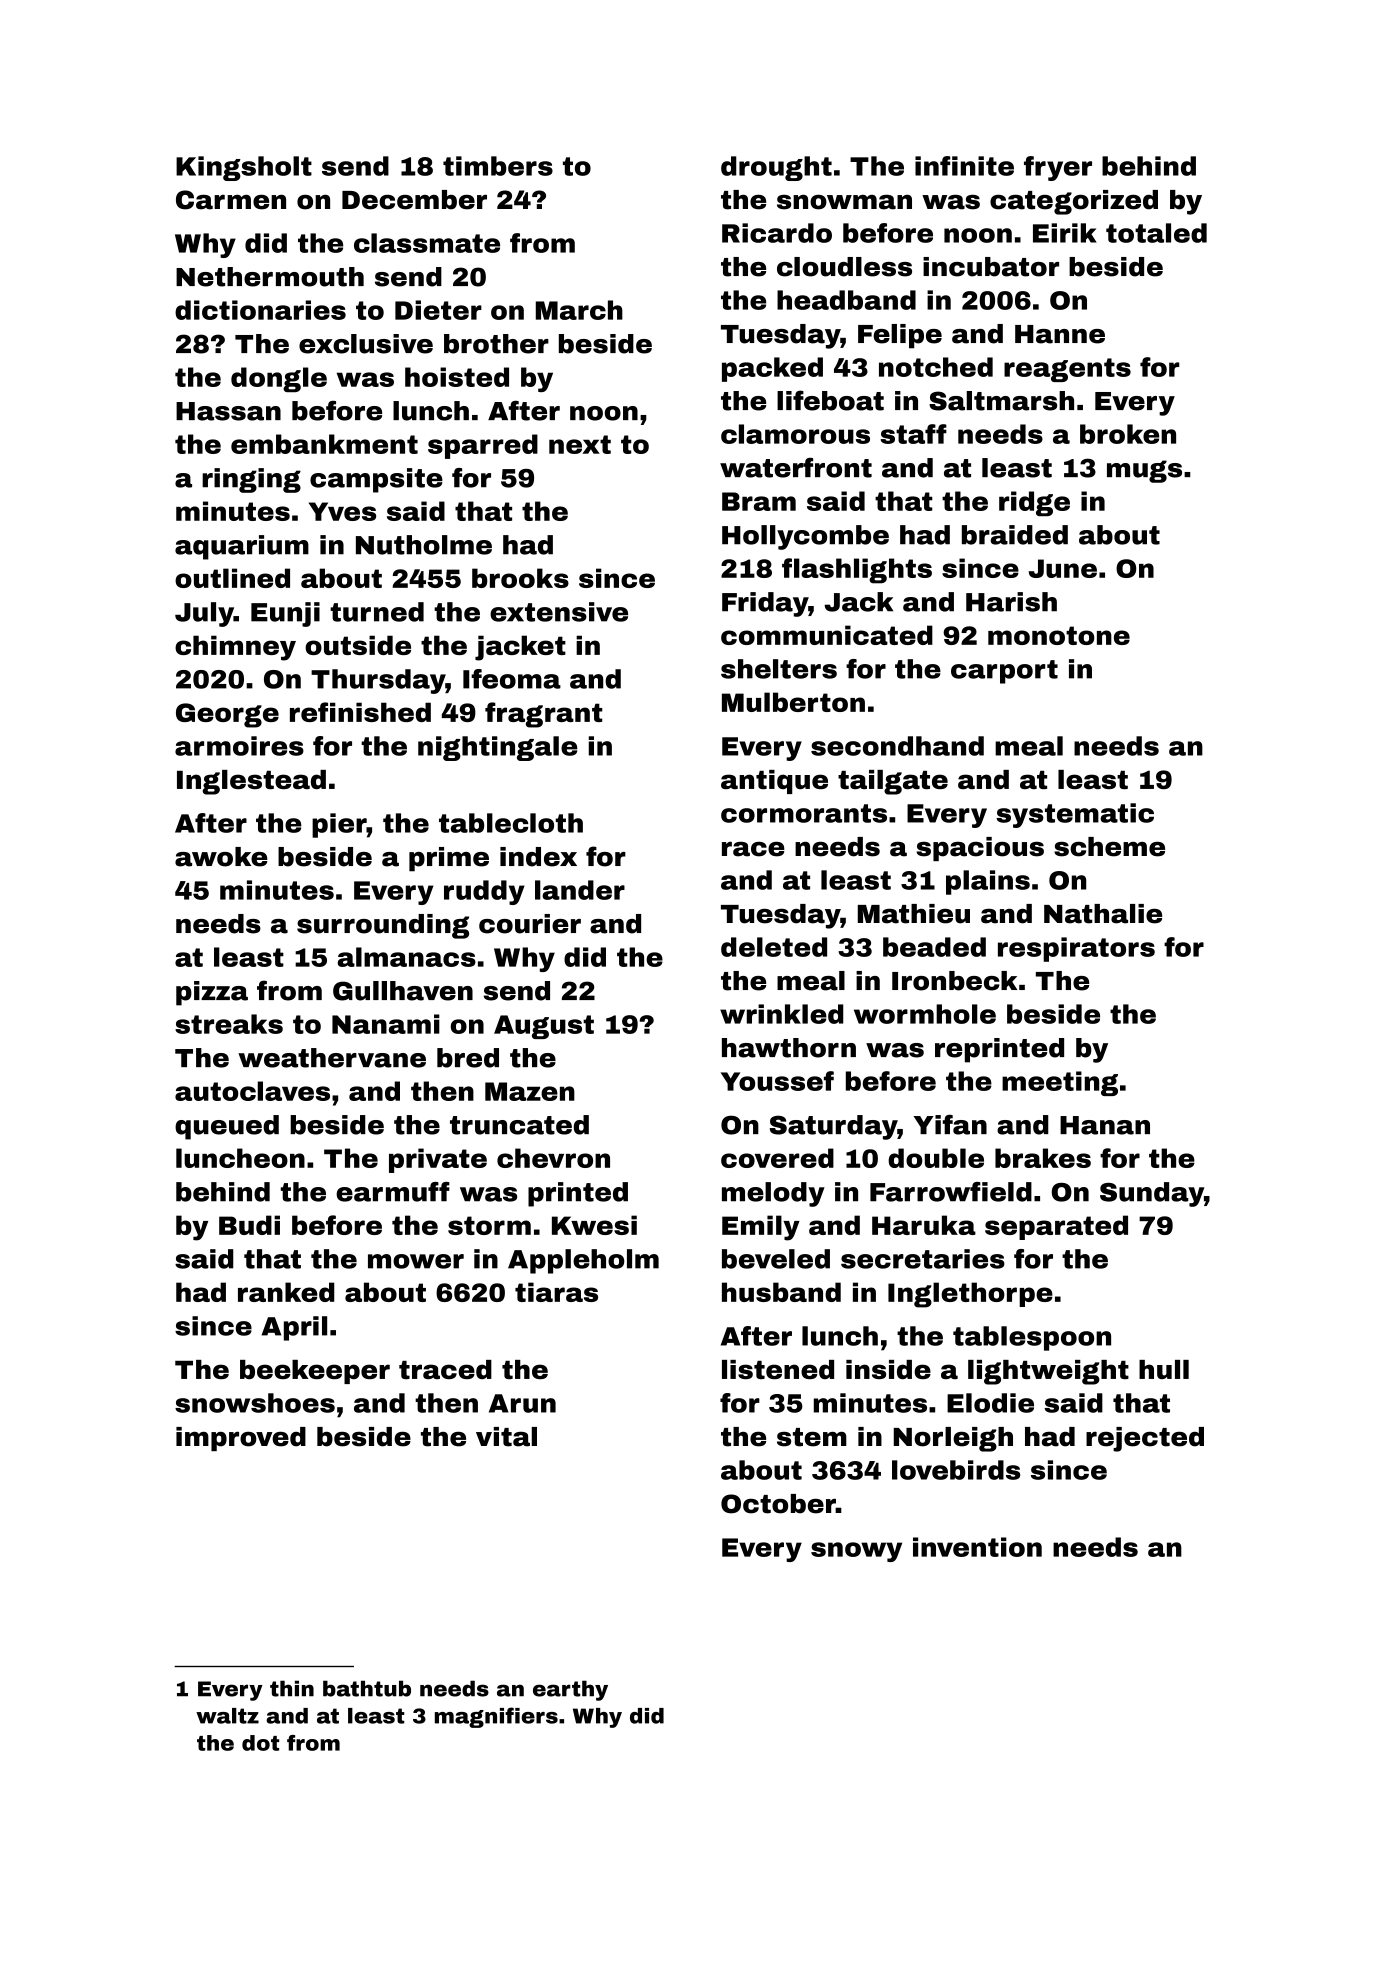  I want to click on next, so click(580, 444).
